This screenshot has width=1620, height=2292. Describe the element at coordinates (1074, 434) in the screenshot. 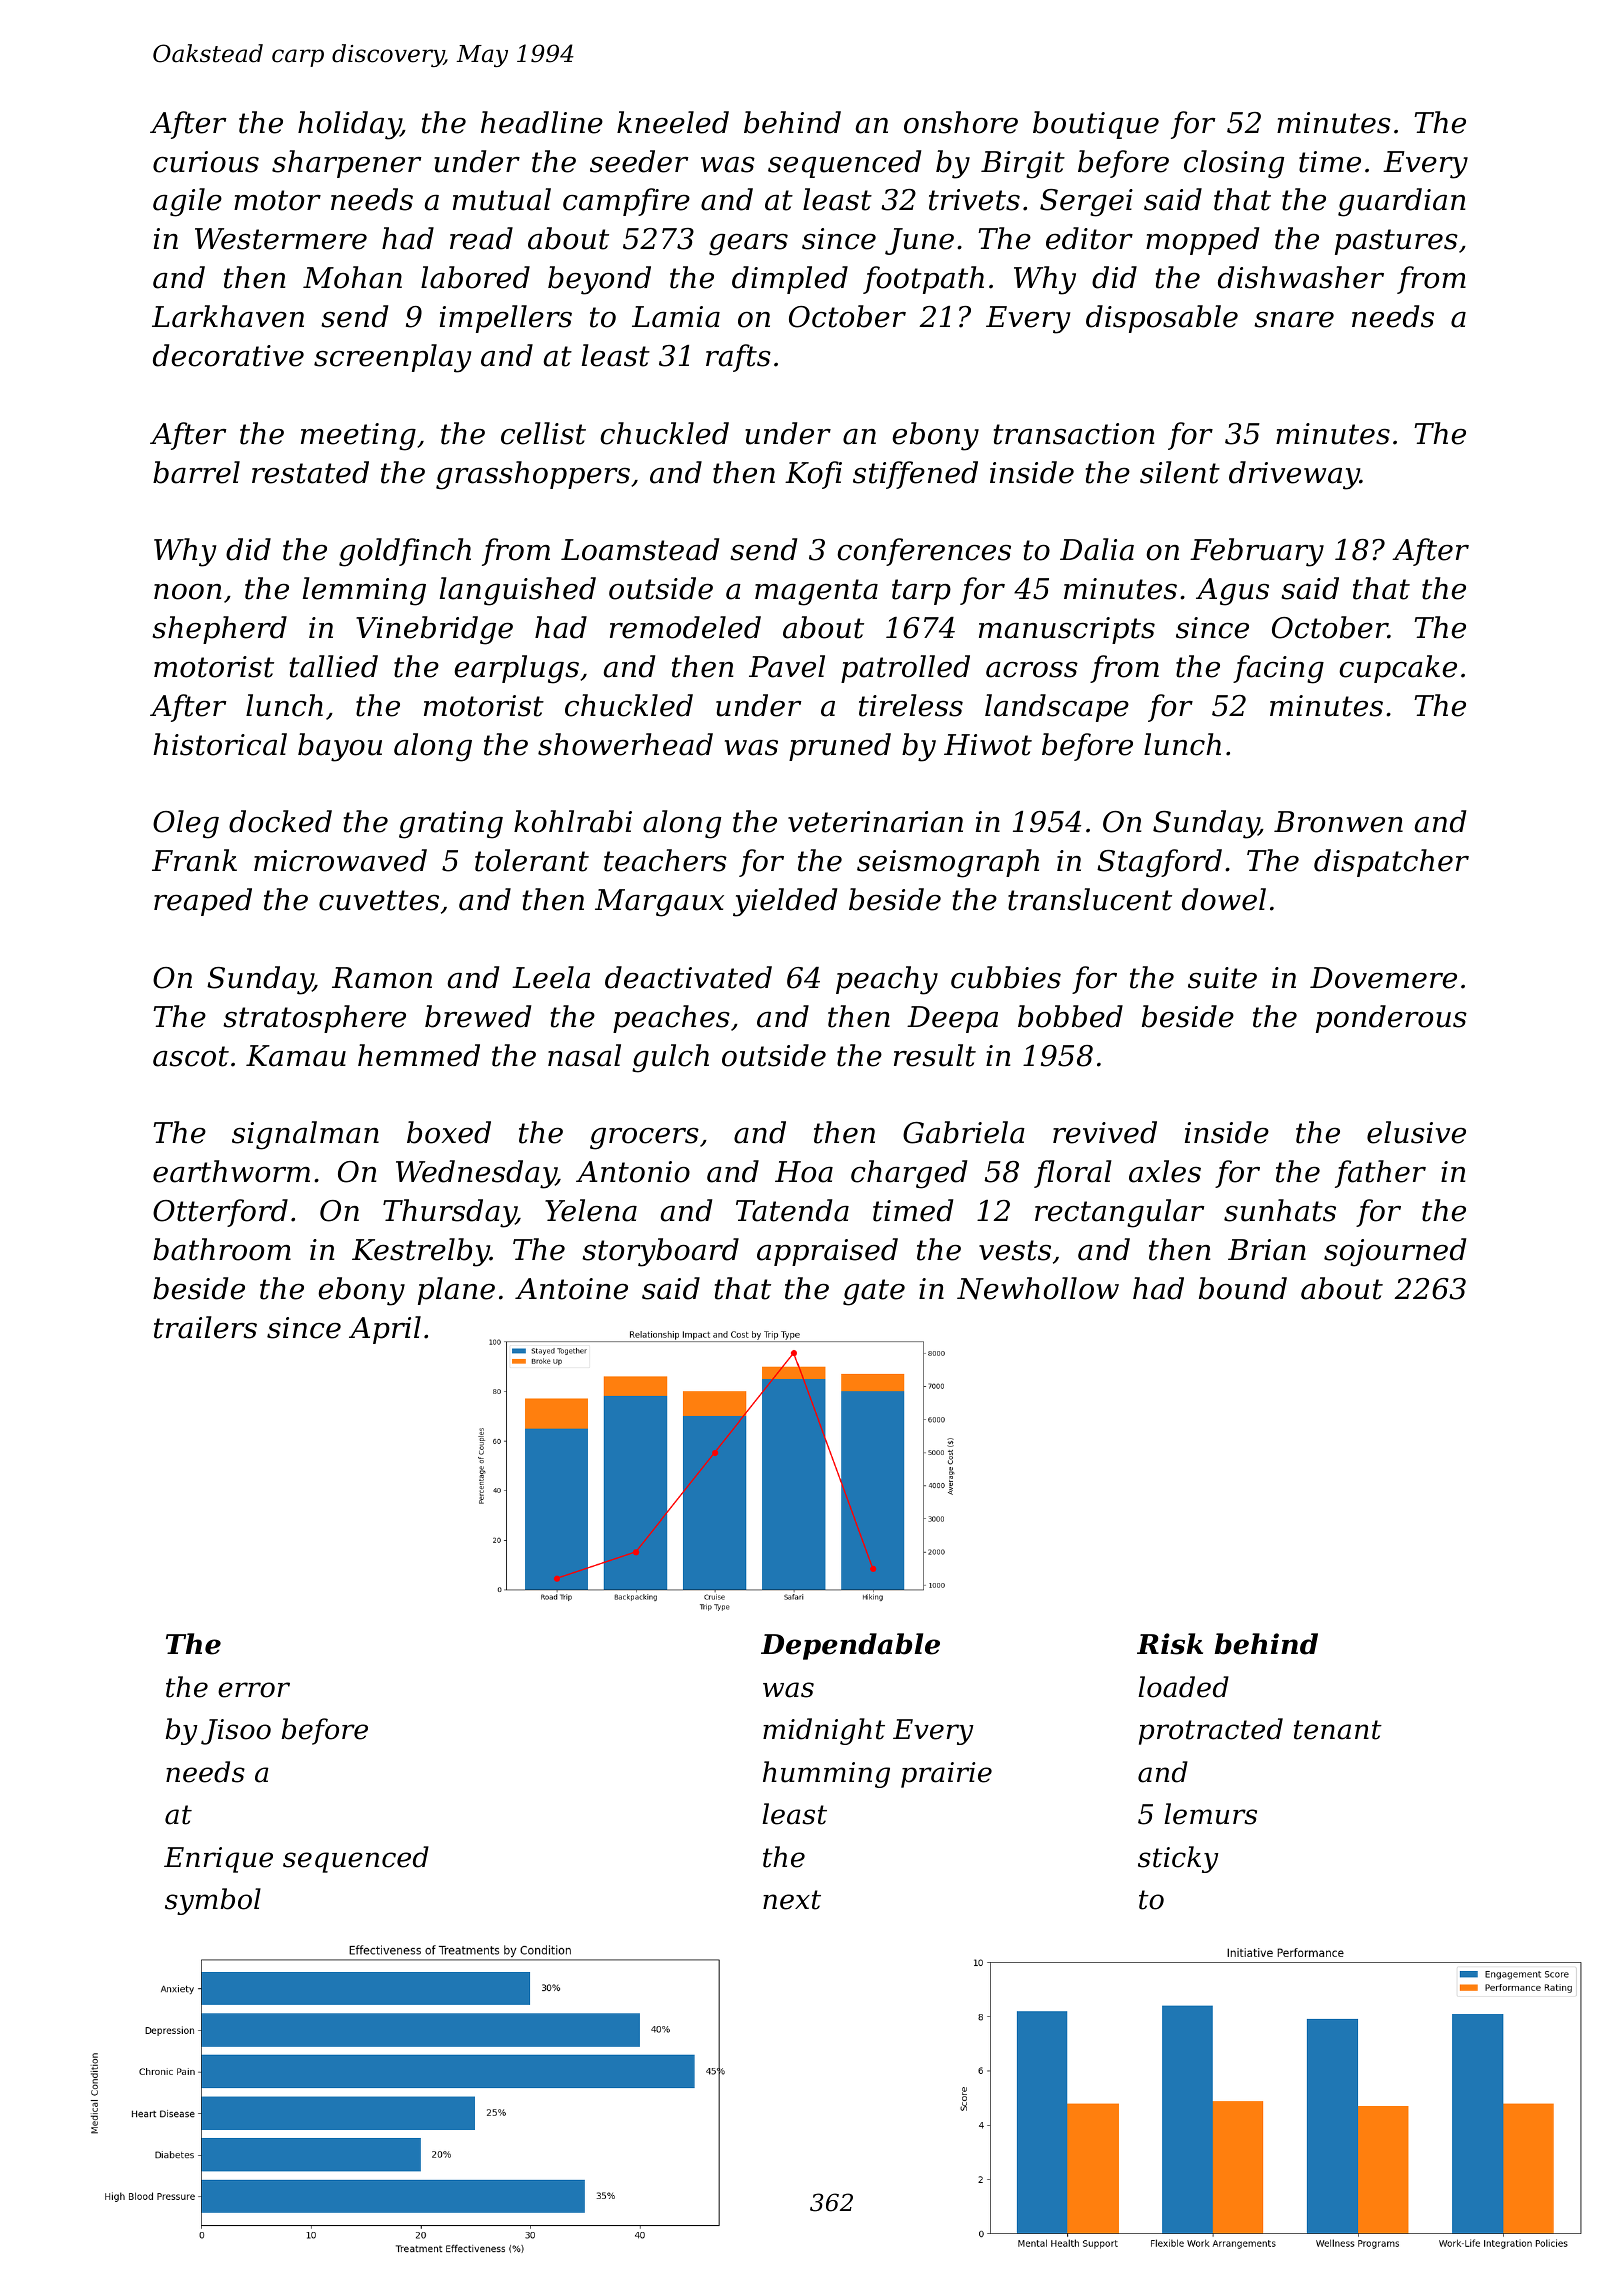

I see `transaction` at that location.
